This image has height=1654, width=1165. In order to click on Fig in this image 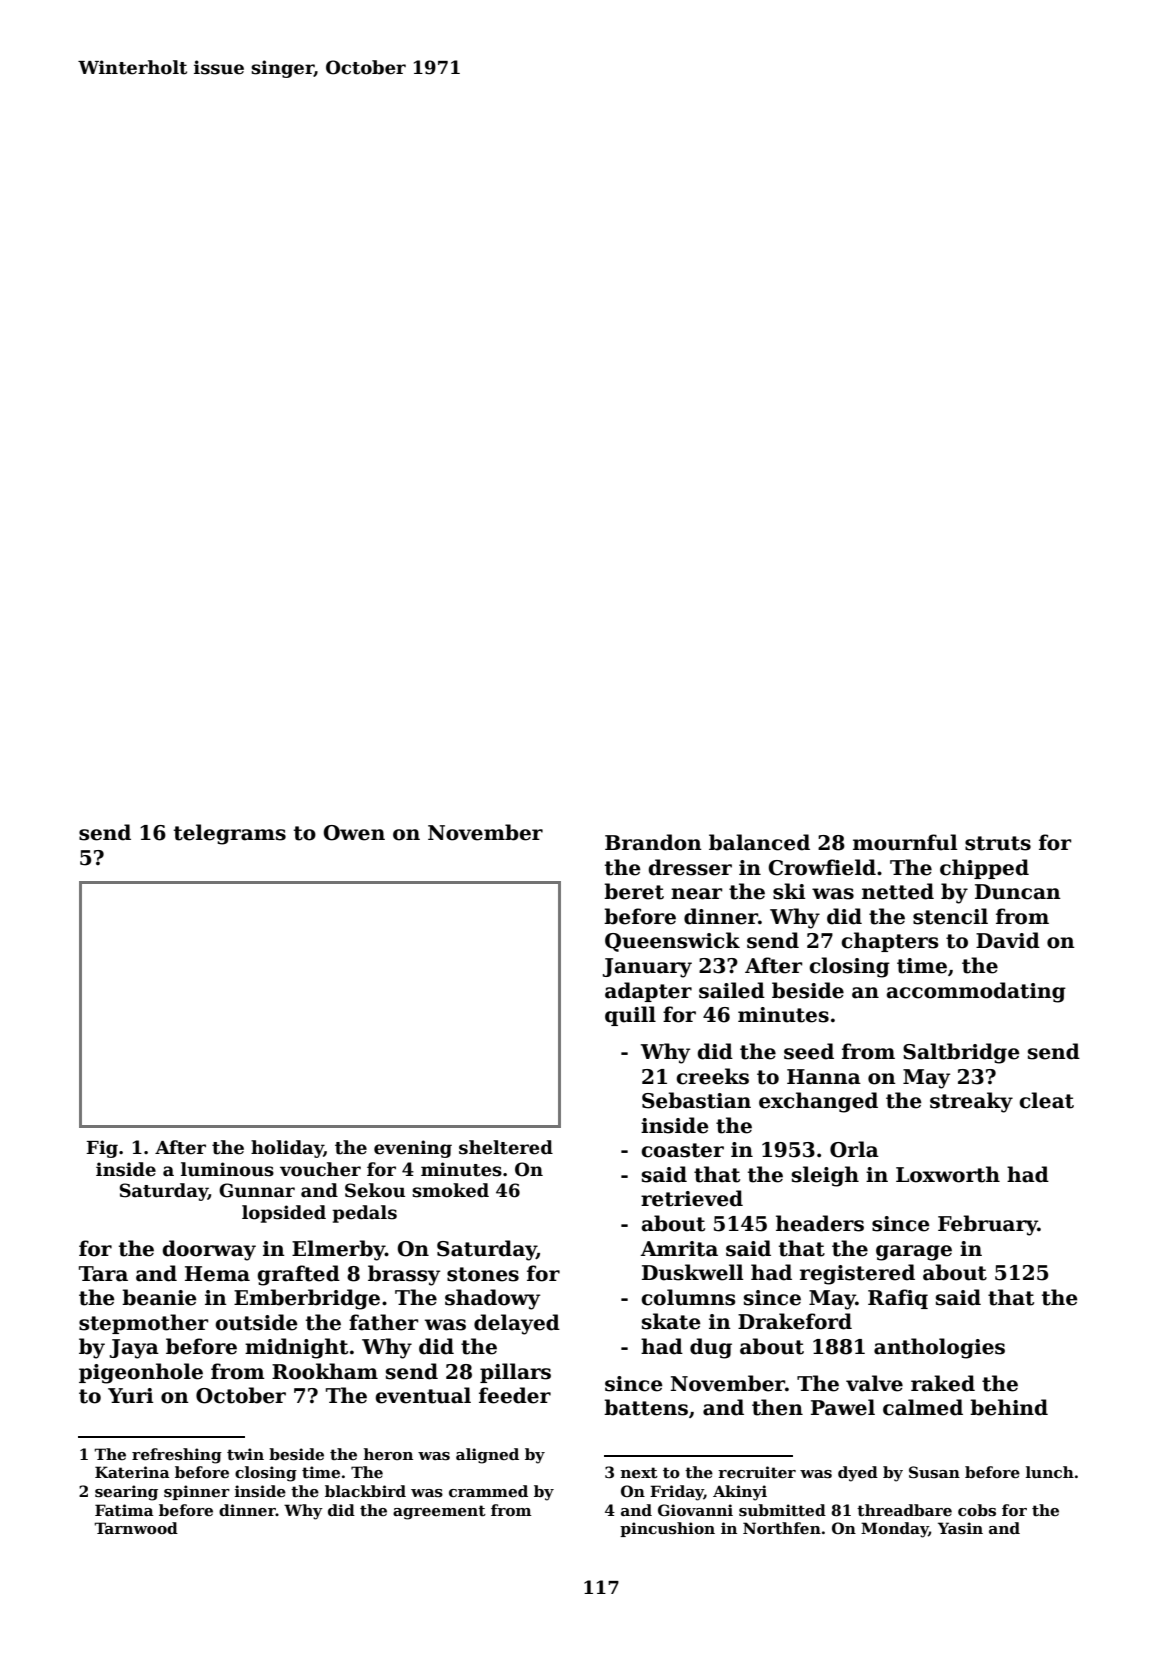, I will do `click(102, 1149)`.
